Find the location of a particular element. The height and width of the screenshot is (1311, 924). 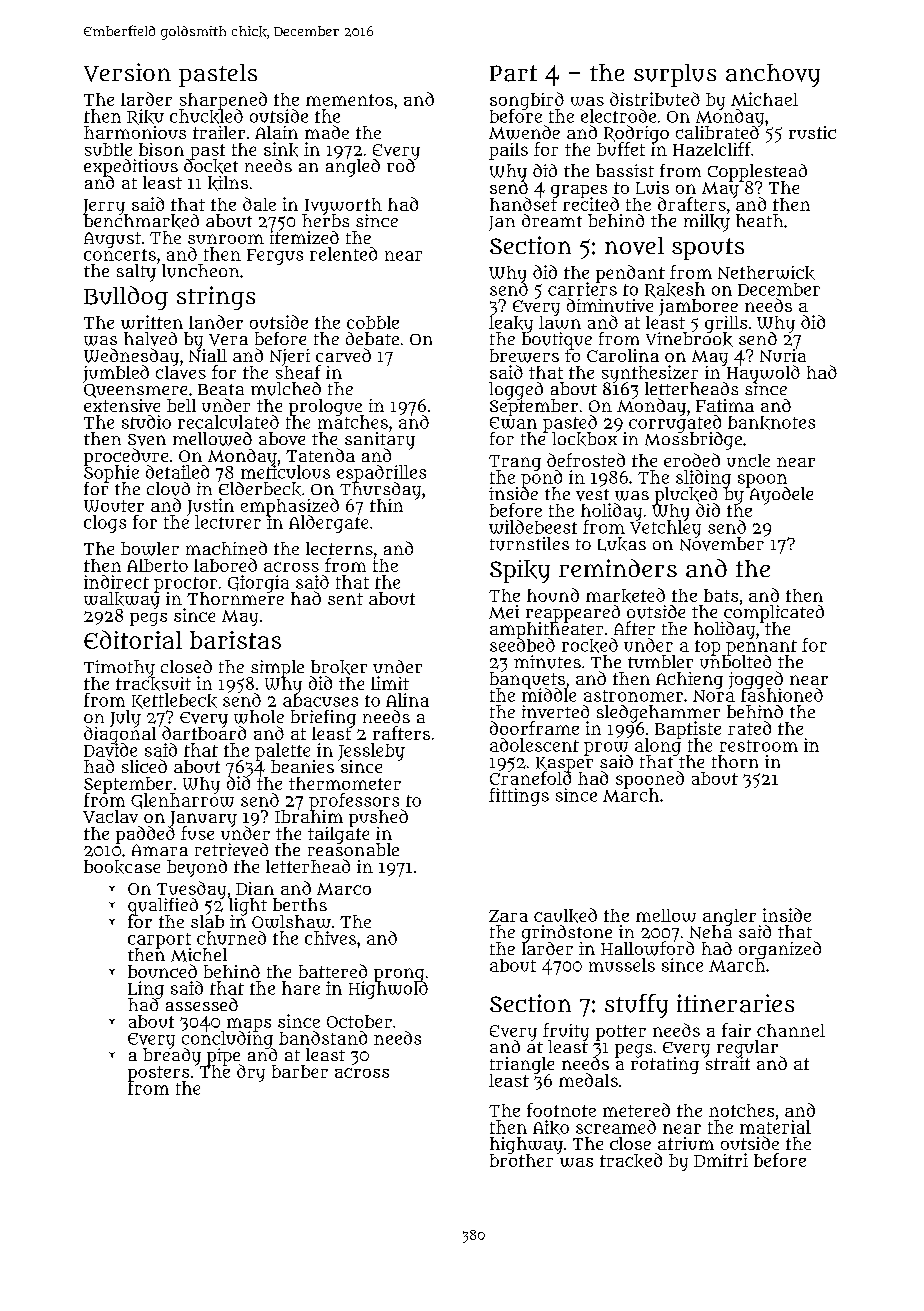

detailed is located at coordinates (177, 472).
